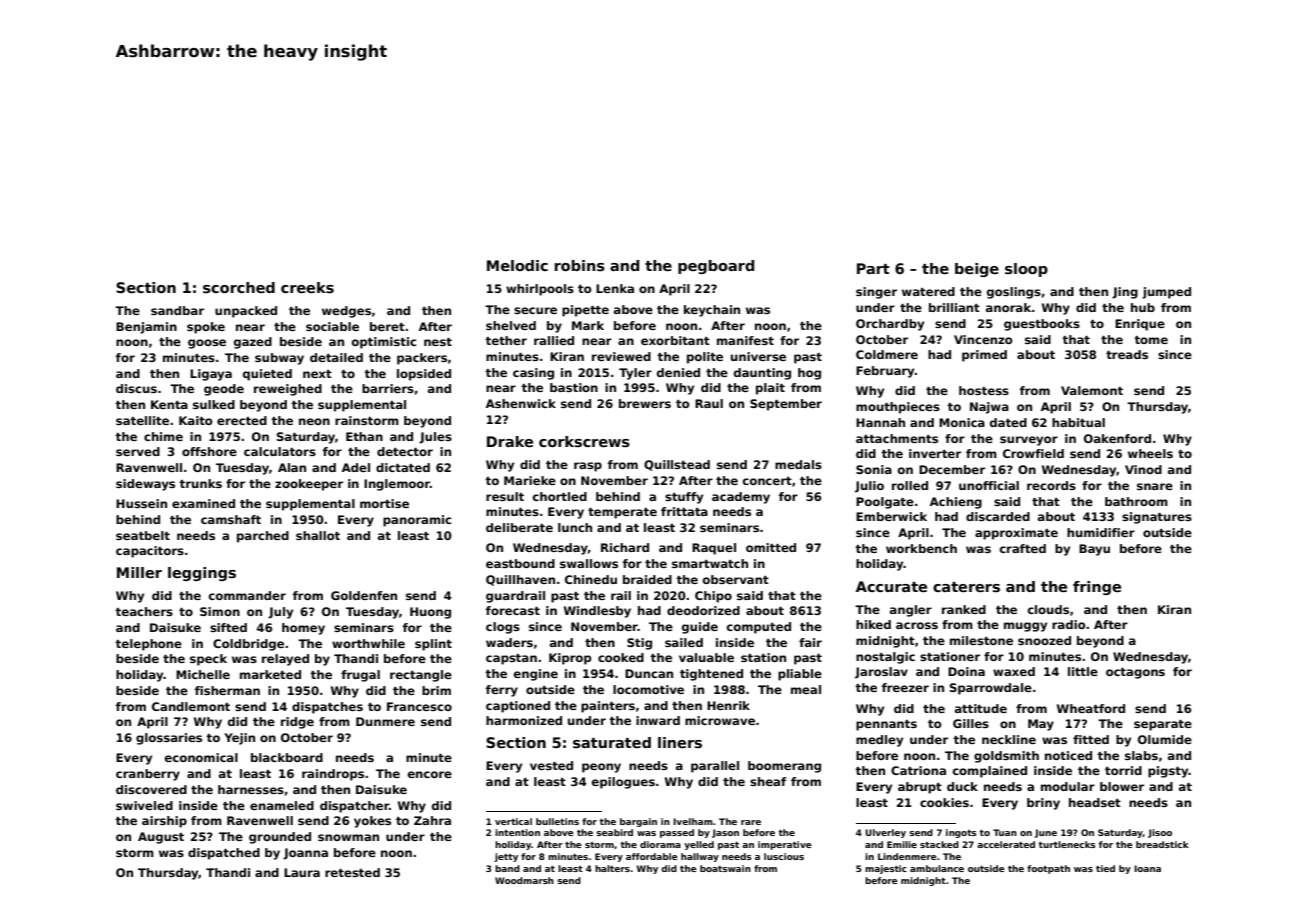 This screenshot has width=1308, height=924. Describe the element at coordinates (239, 287) in the screenshot. I see `scorched` at that location.
